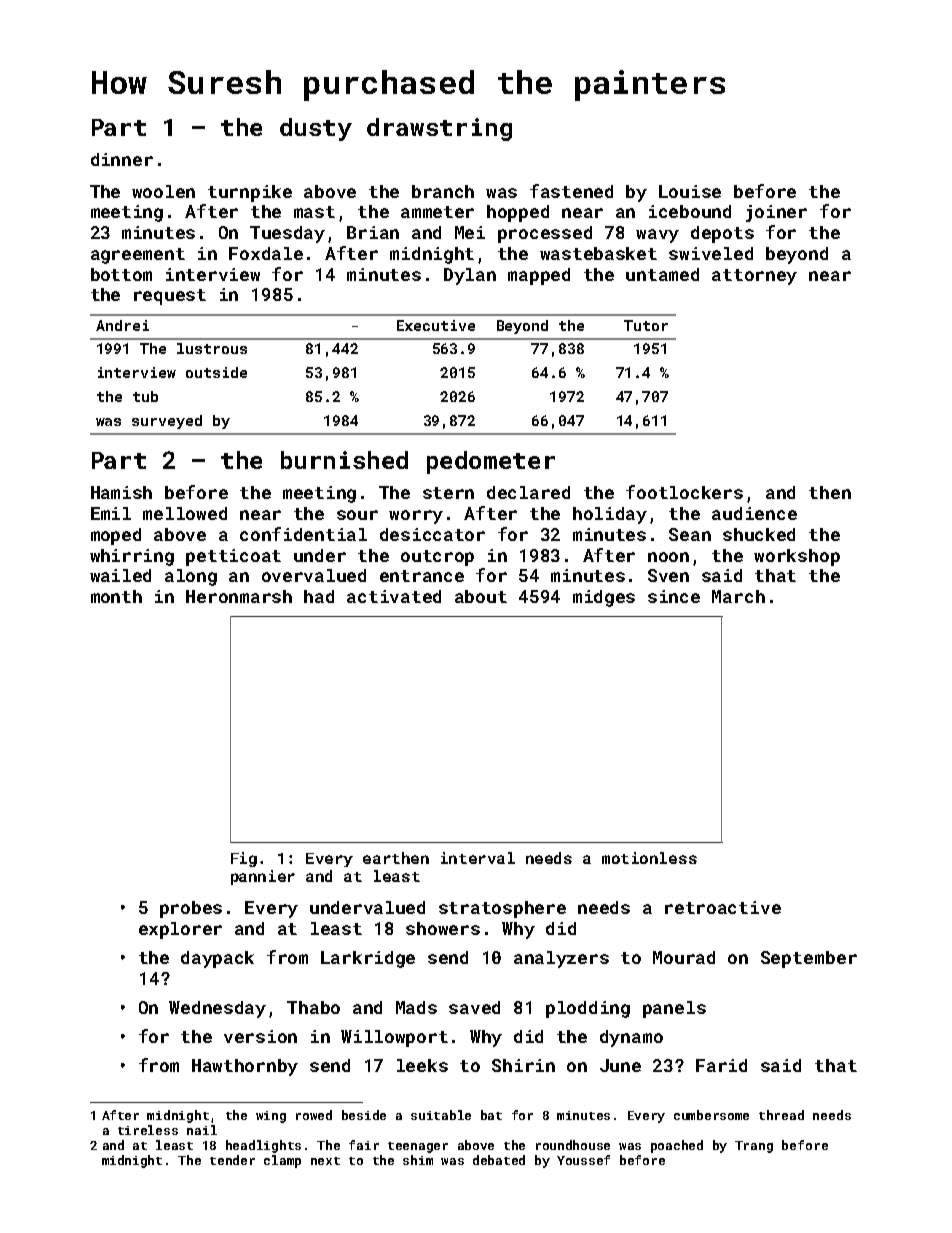 This screenshot has width=952, height=1233. Describe the element at coordinates (478, 858) in the screenshot. I see `interval` at that location.
